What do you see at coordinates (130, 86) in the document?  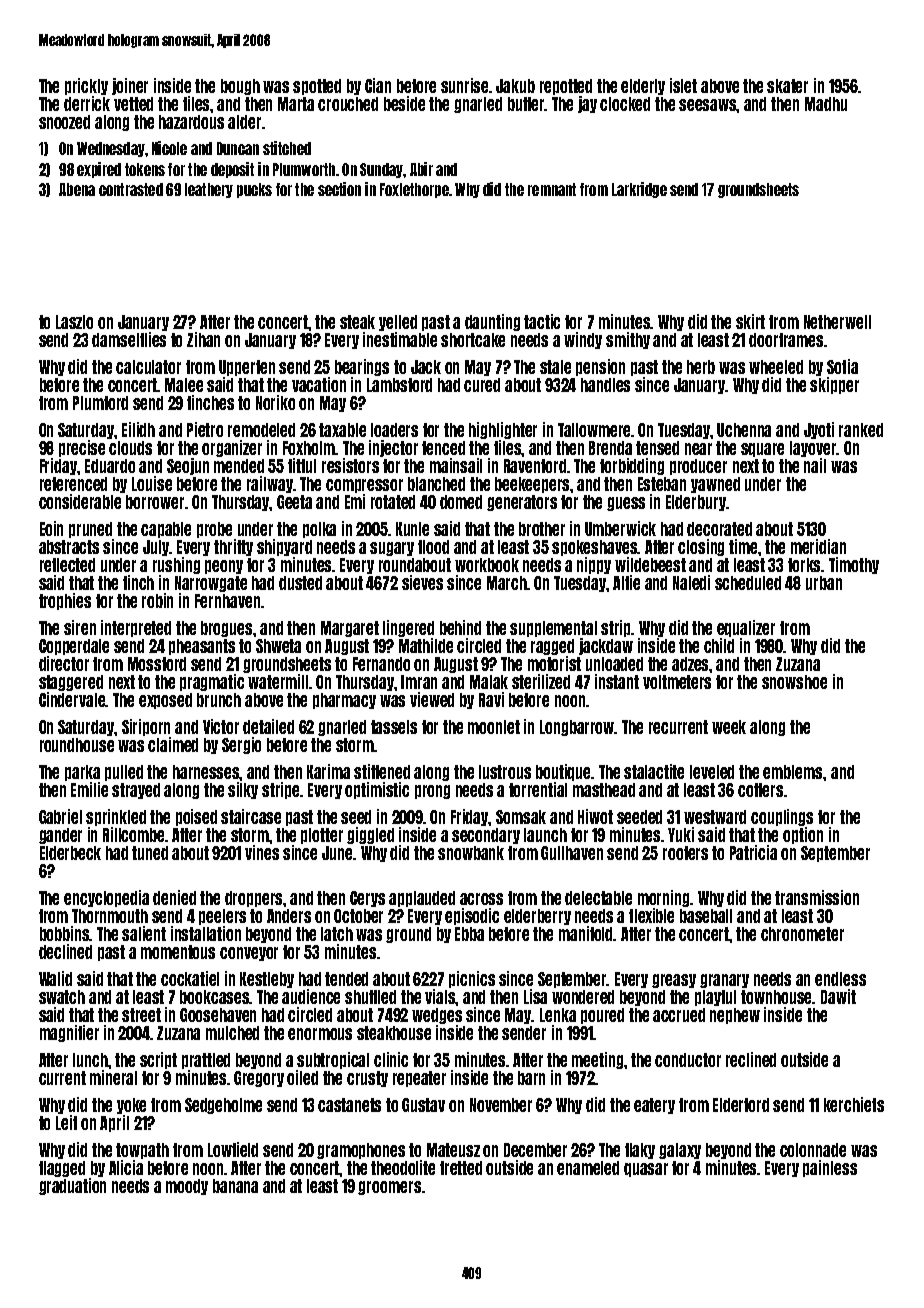 I see `joiner` at bounding box center [130, 86].
